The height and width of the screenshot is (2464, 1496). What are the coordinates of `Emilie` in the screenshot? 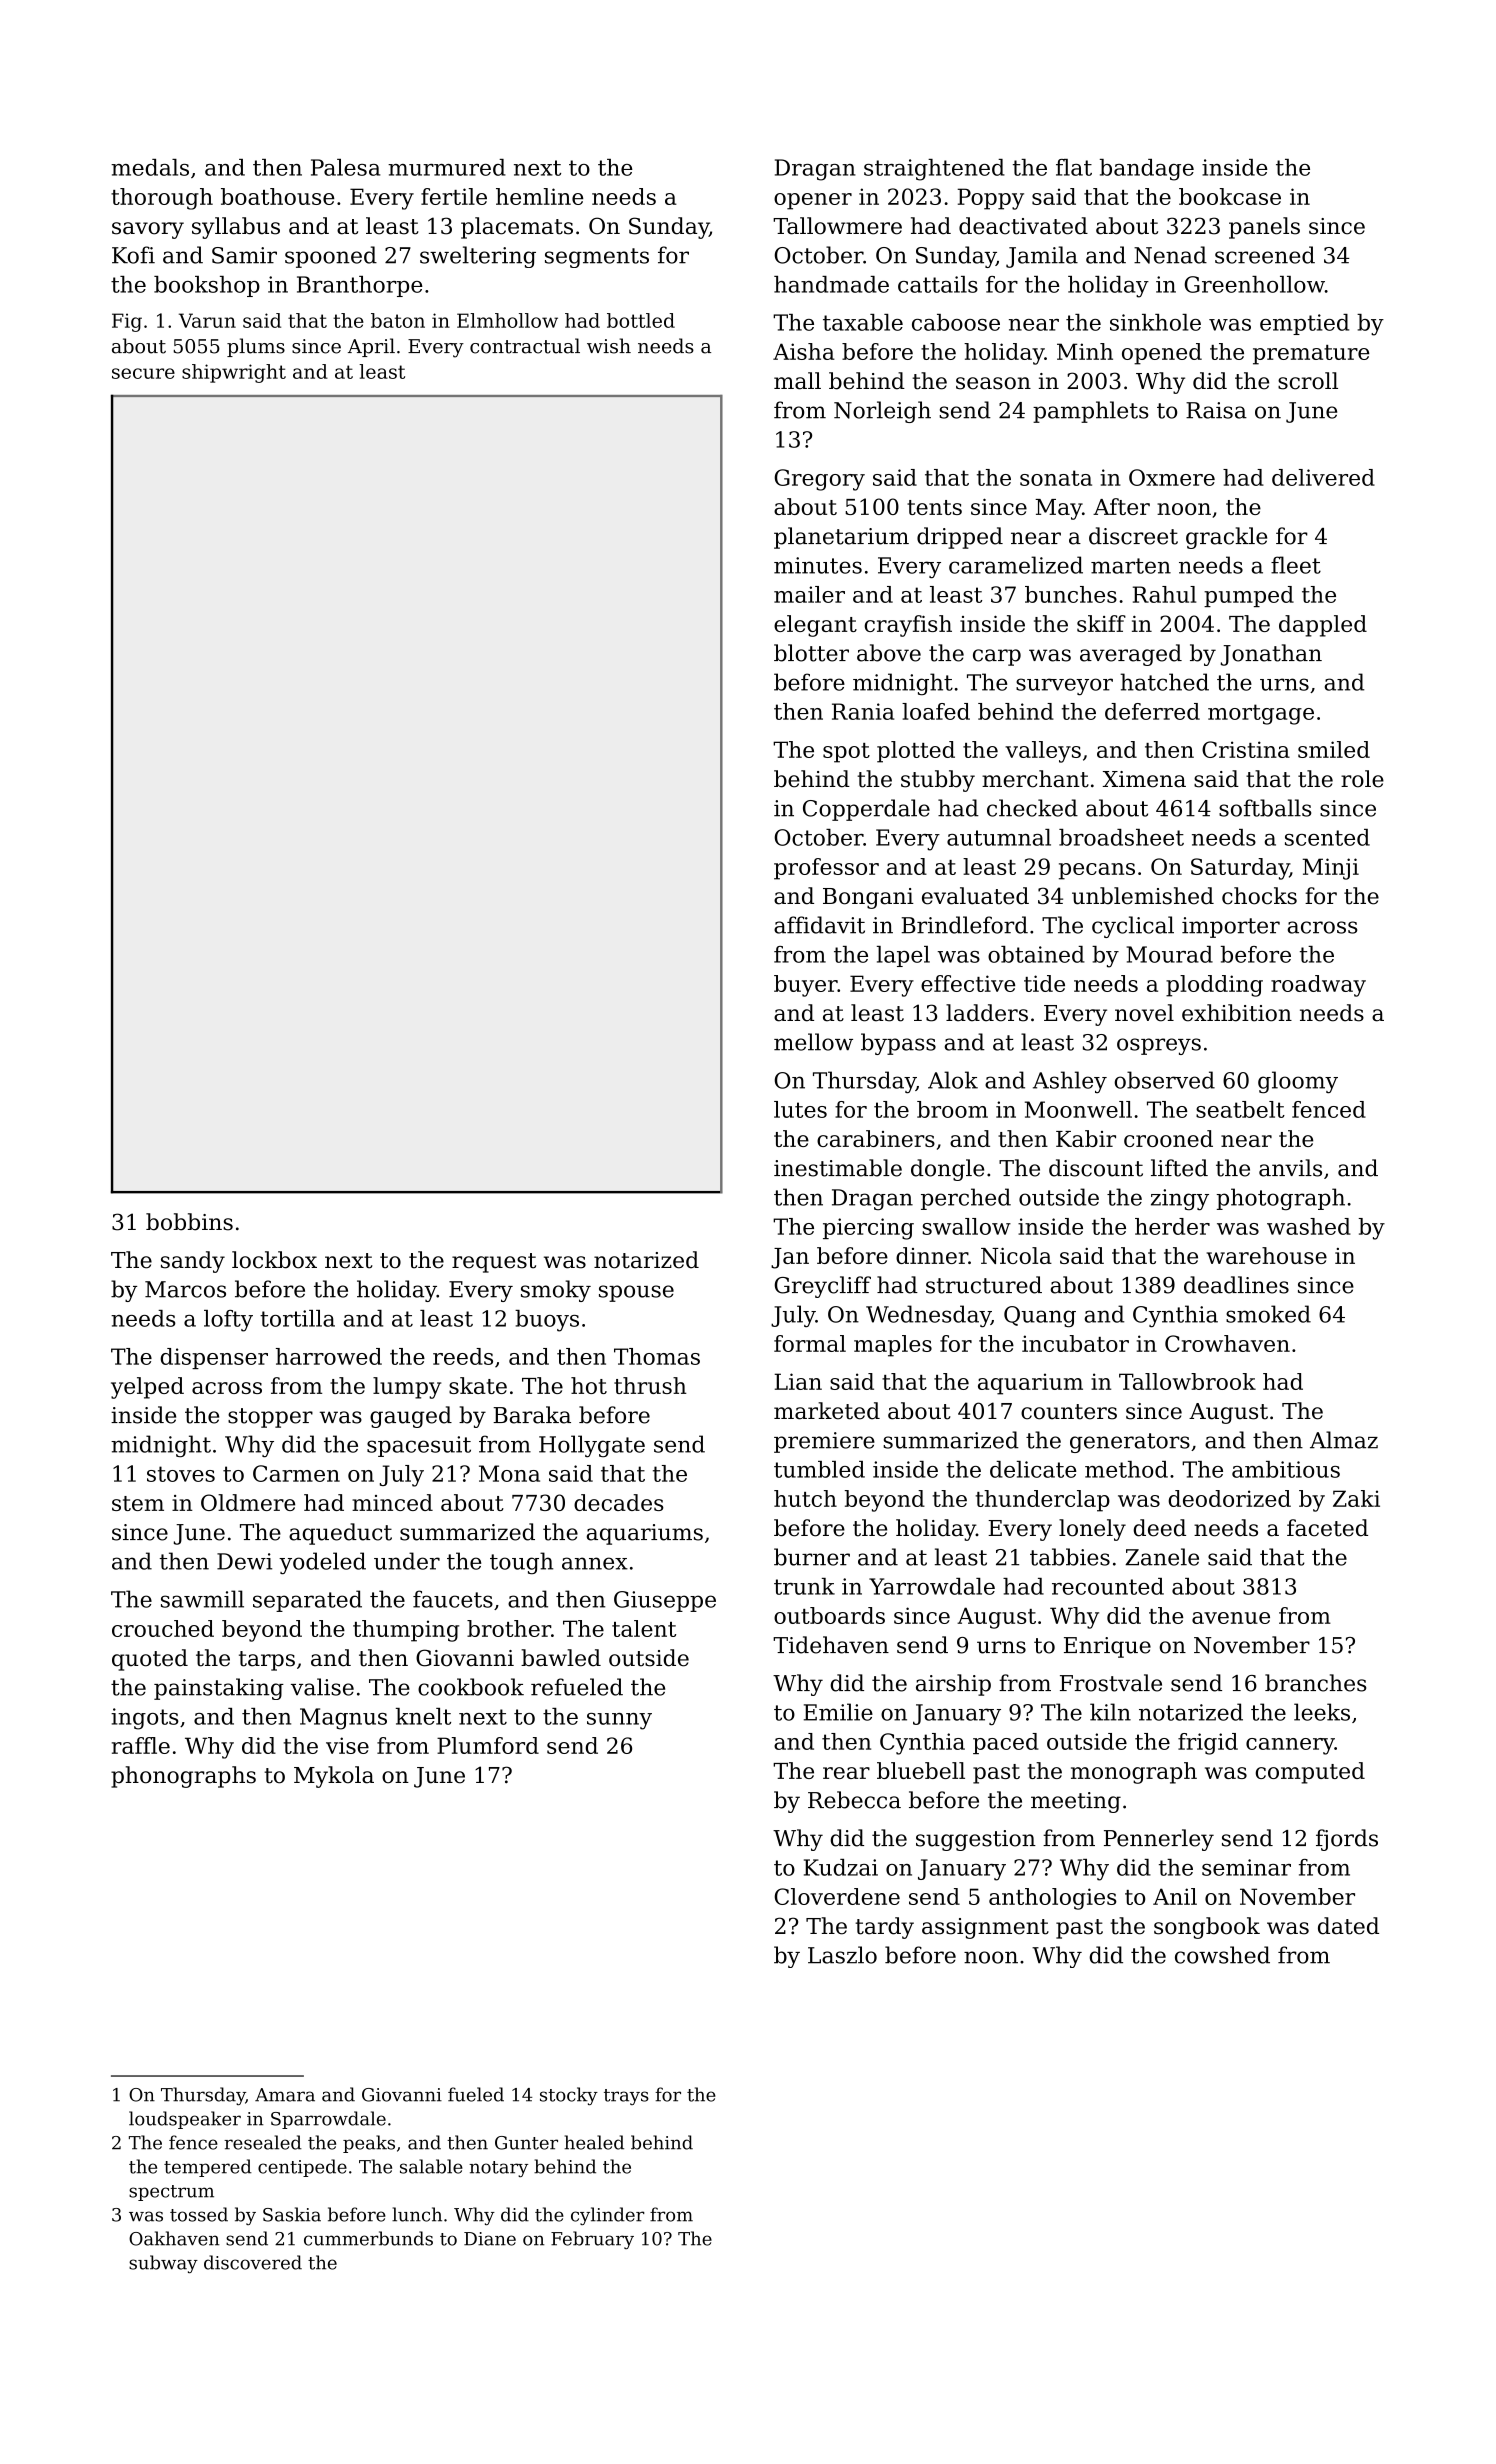 It's located at (838, 1712).
